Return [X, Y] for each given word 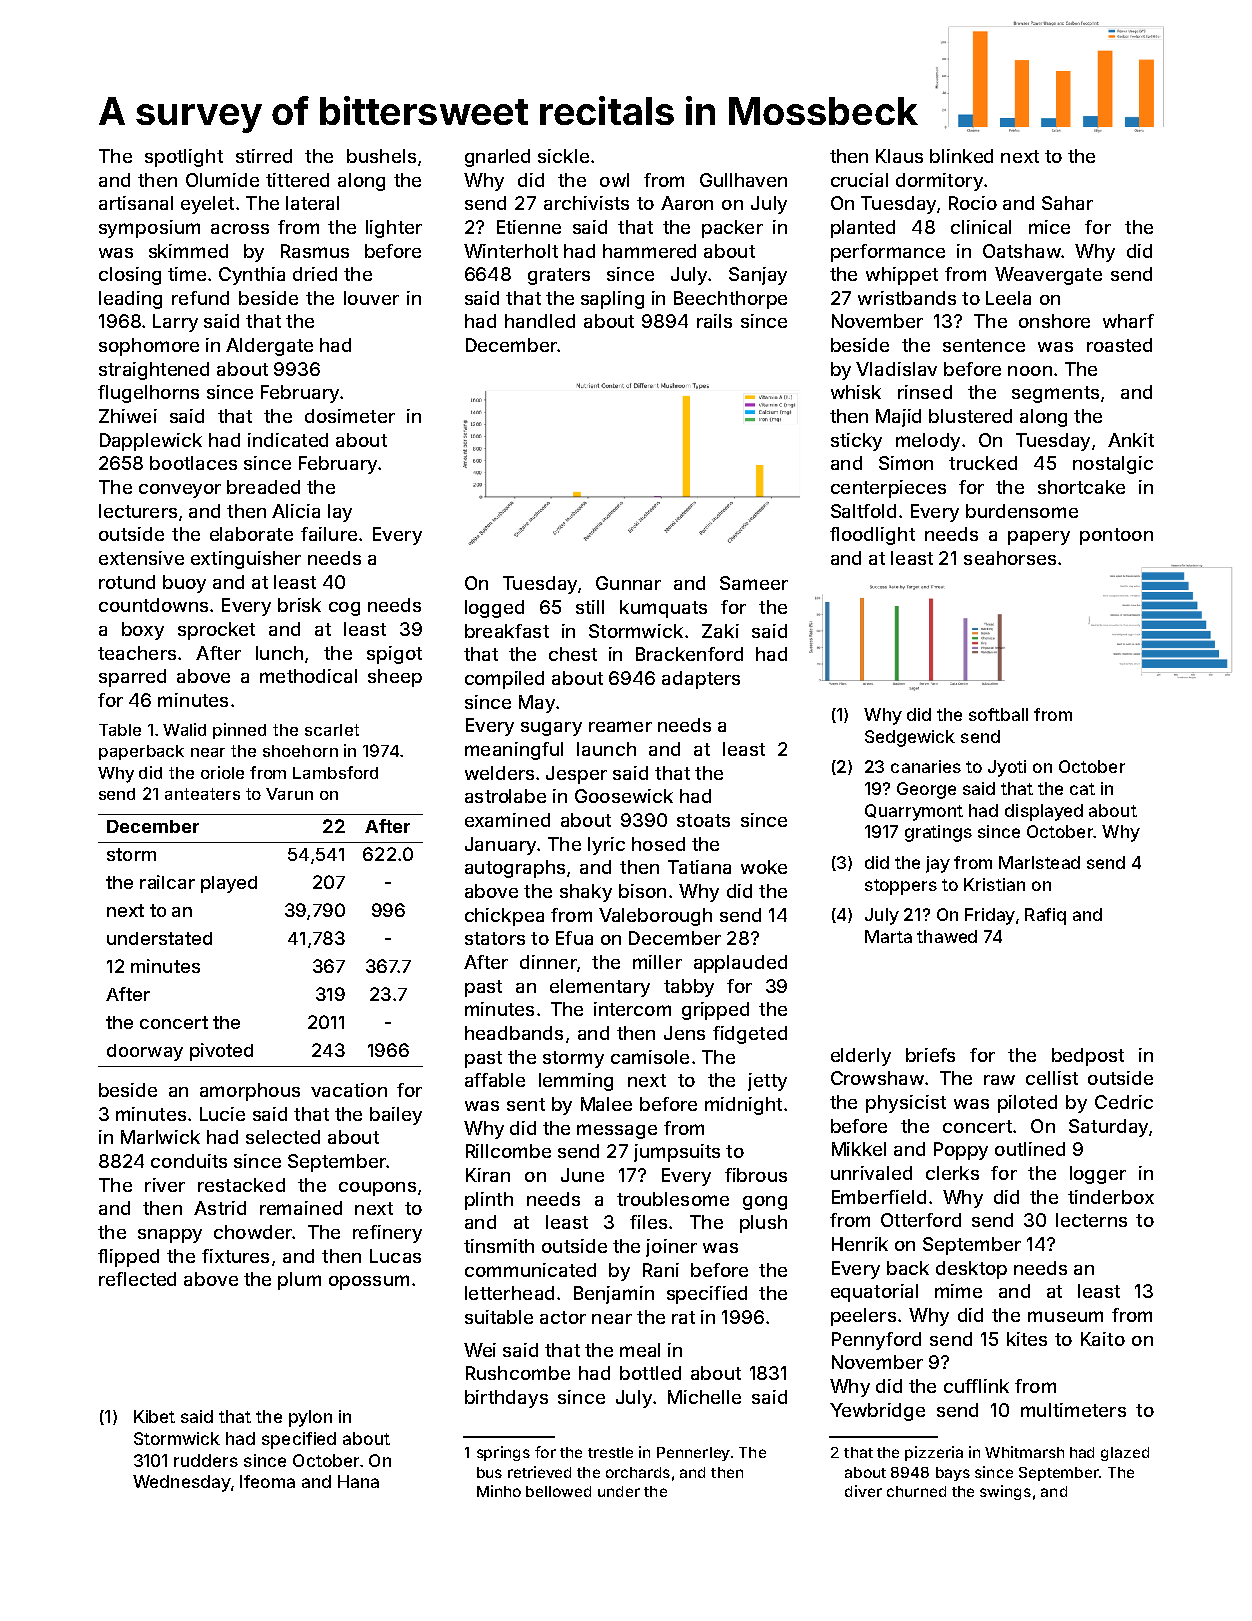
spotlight [184, 158]
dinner [548, 962]
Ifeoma [267, 1481]
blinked [961, 156]
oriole [222, 772]
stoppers [901, 887]
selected [283, 1137]
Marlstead [1039, 862]
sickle [563, 156]
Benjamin [614, 1295]
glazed [1125, 1454]
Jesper [576, 775]
